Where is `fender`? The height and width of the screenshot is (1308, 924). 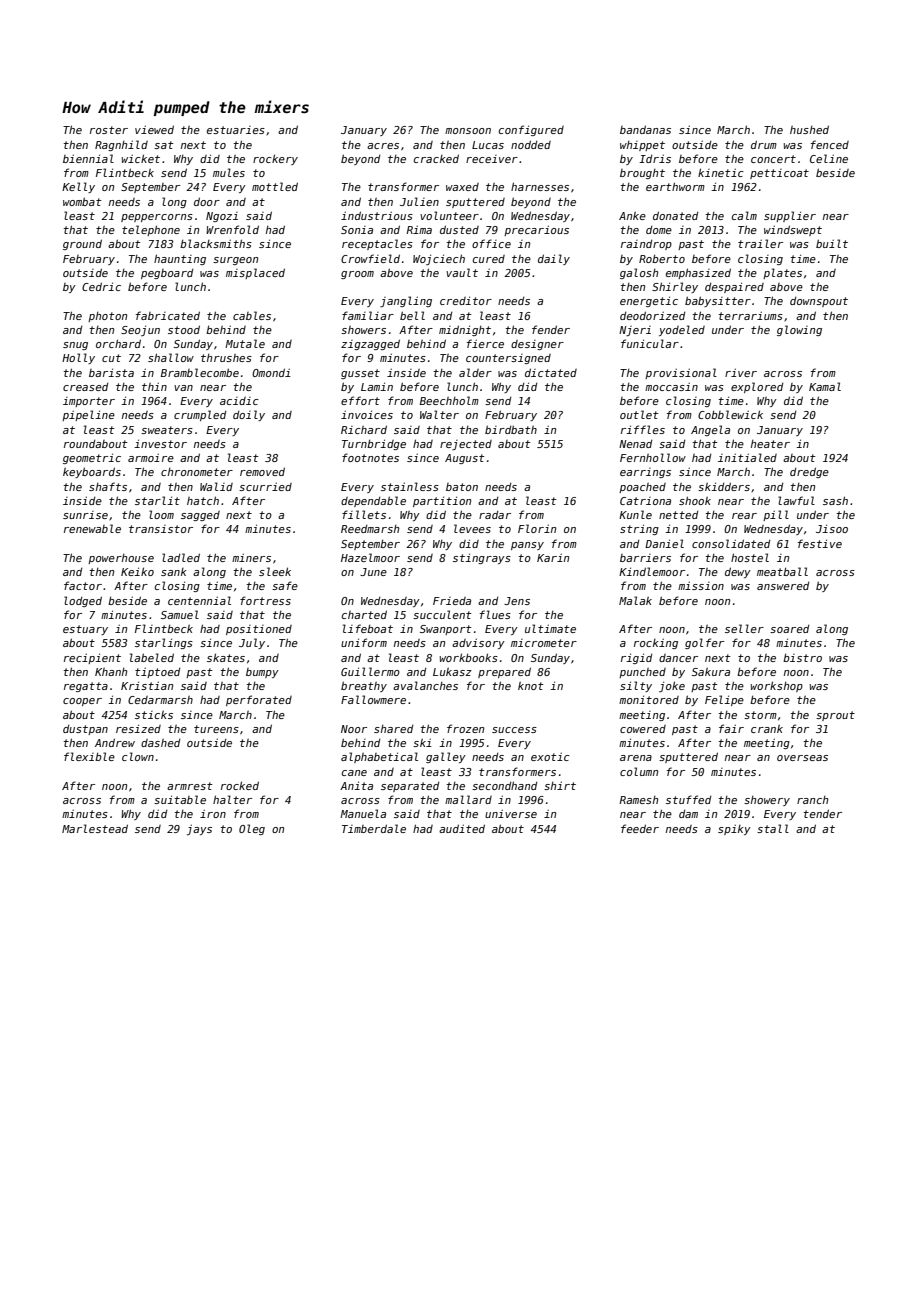
fender is located at coordinates (551, 329).
